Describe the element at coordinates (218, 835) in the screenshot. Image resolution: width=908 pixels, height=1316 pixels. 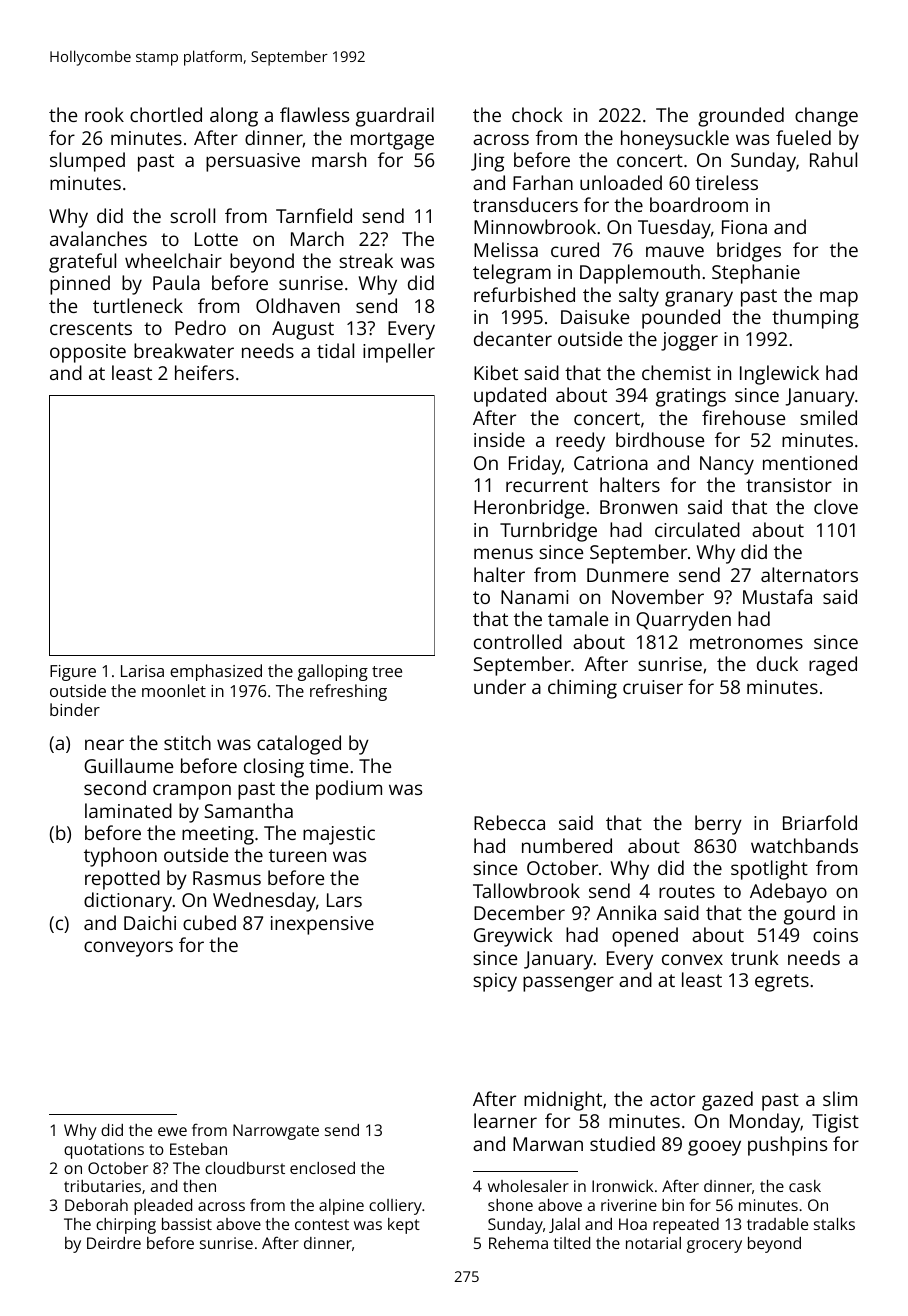
I see `meeting` at that location.
